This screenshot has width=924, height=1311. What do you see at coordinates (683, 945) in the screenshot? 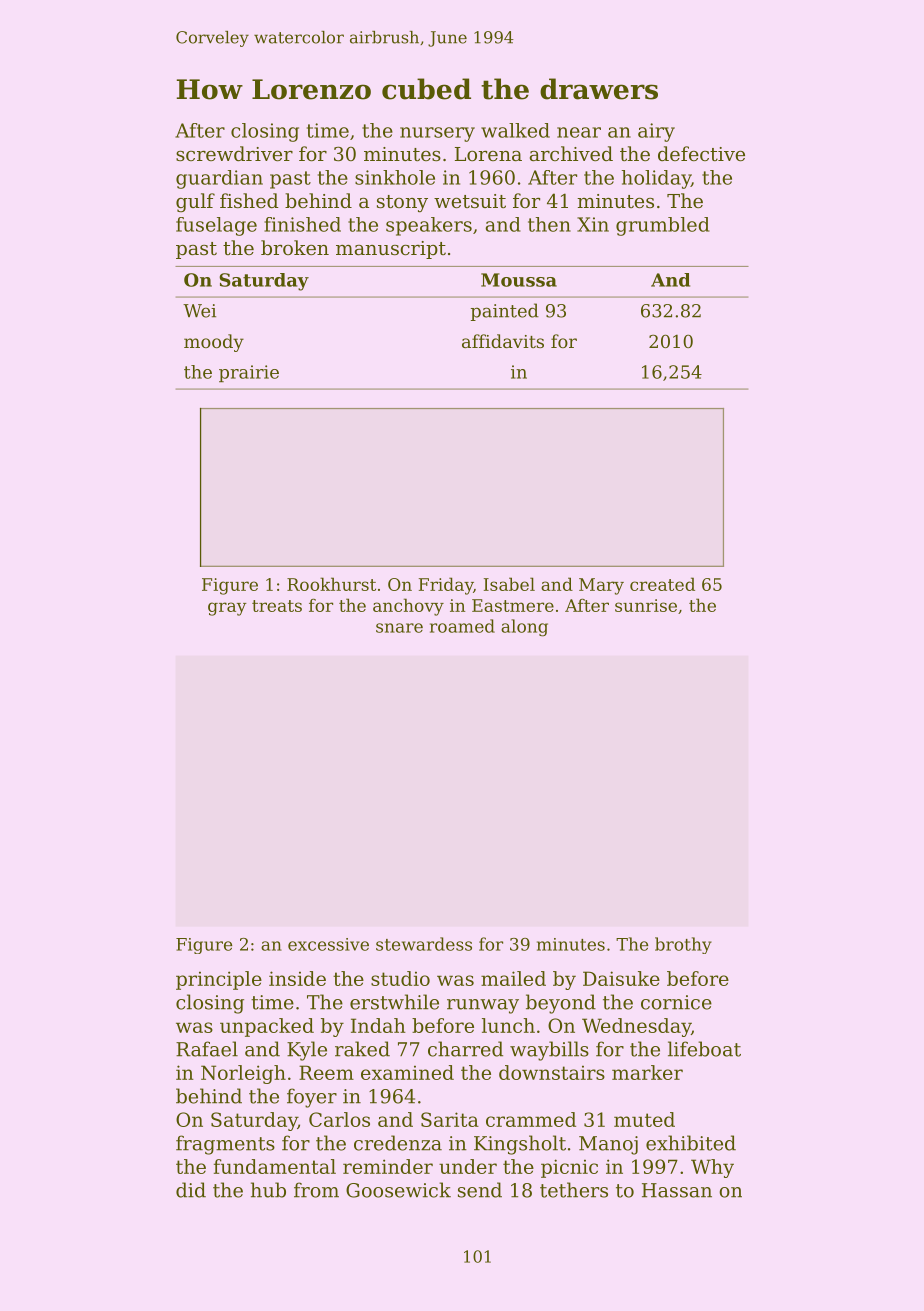
I see `brothy` at bounding box center [683, 945].
